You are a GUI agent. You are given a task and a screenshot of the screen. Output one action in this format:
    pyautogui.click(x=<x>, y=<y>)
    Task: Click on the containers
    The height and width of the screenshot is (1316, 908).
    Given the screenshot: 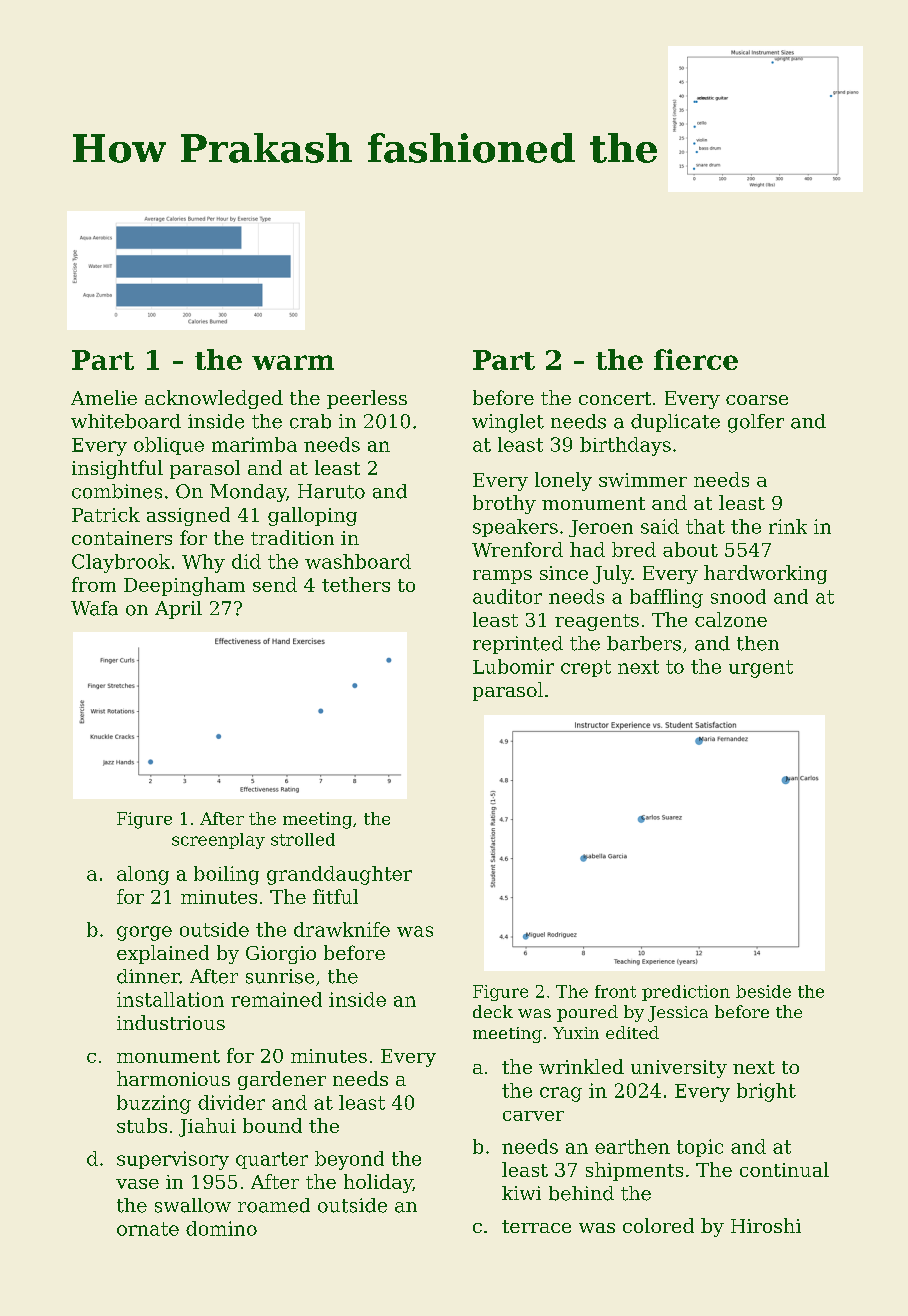 What is the action you would take?
    pyautogui.click(x=122, y=538)
